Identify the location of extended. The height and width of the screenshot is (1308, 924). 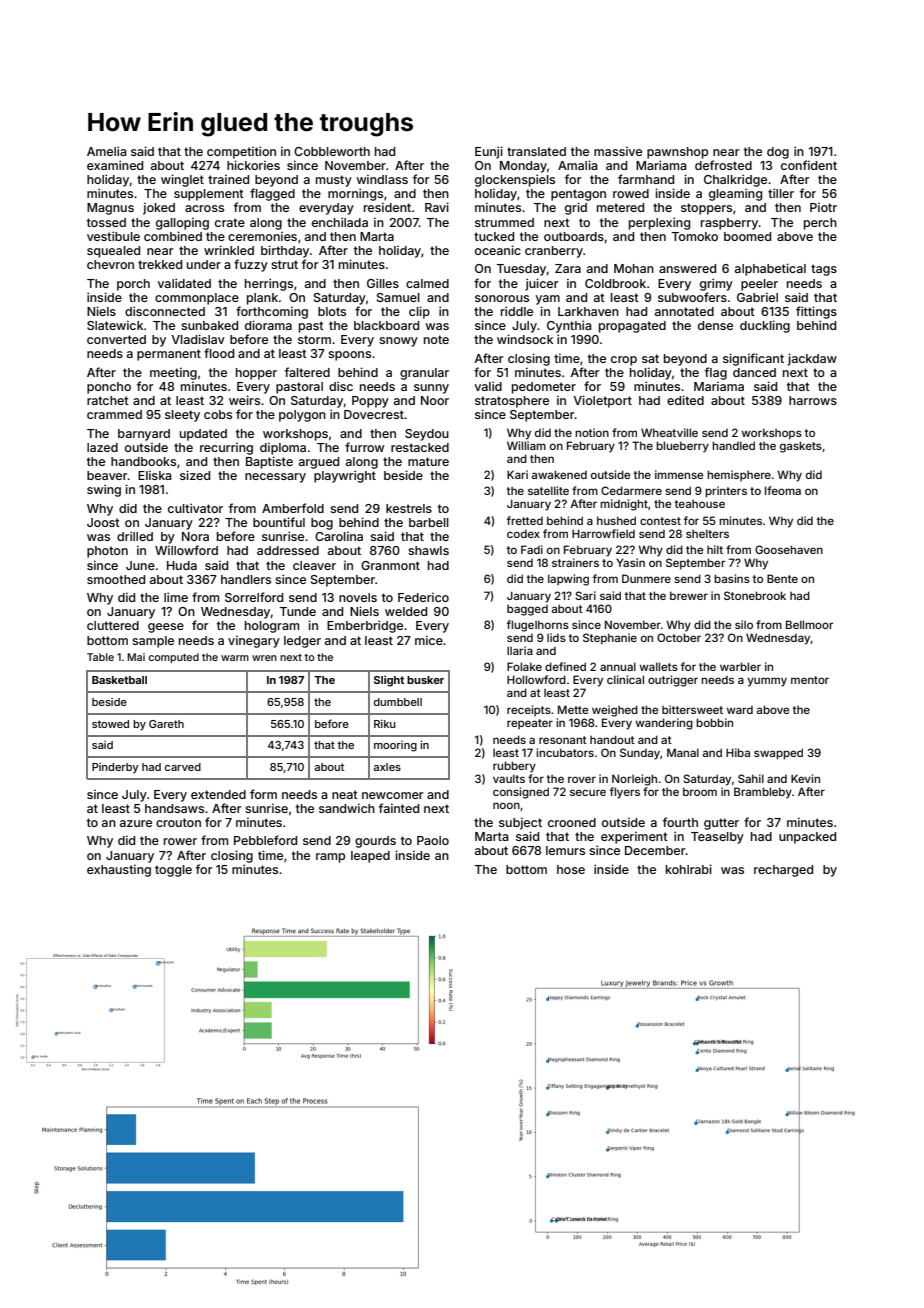
(218, 794).
